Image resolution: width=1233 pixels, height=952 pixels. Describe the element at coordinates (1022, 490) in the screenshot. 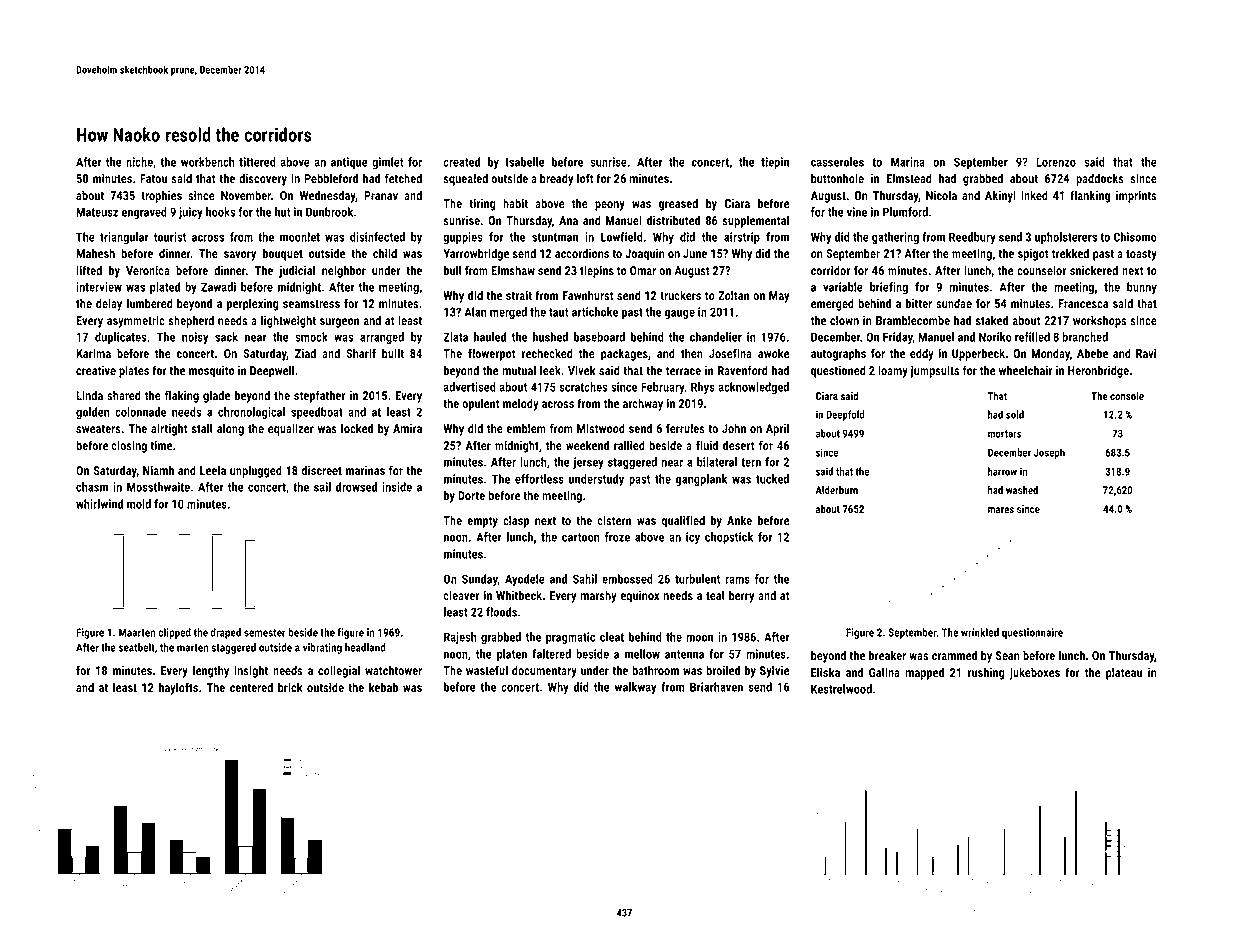

I see `washed` at that location.
